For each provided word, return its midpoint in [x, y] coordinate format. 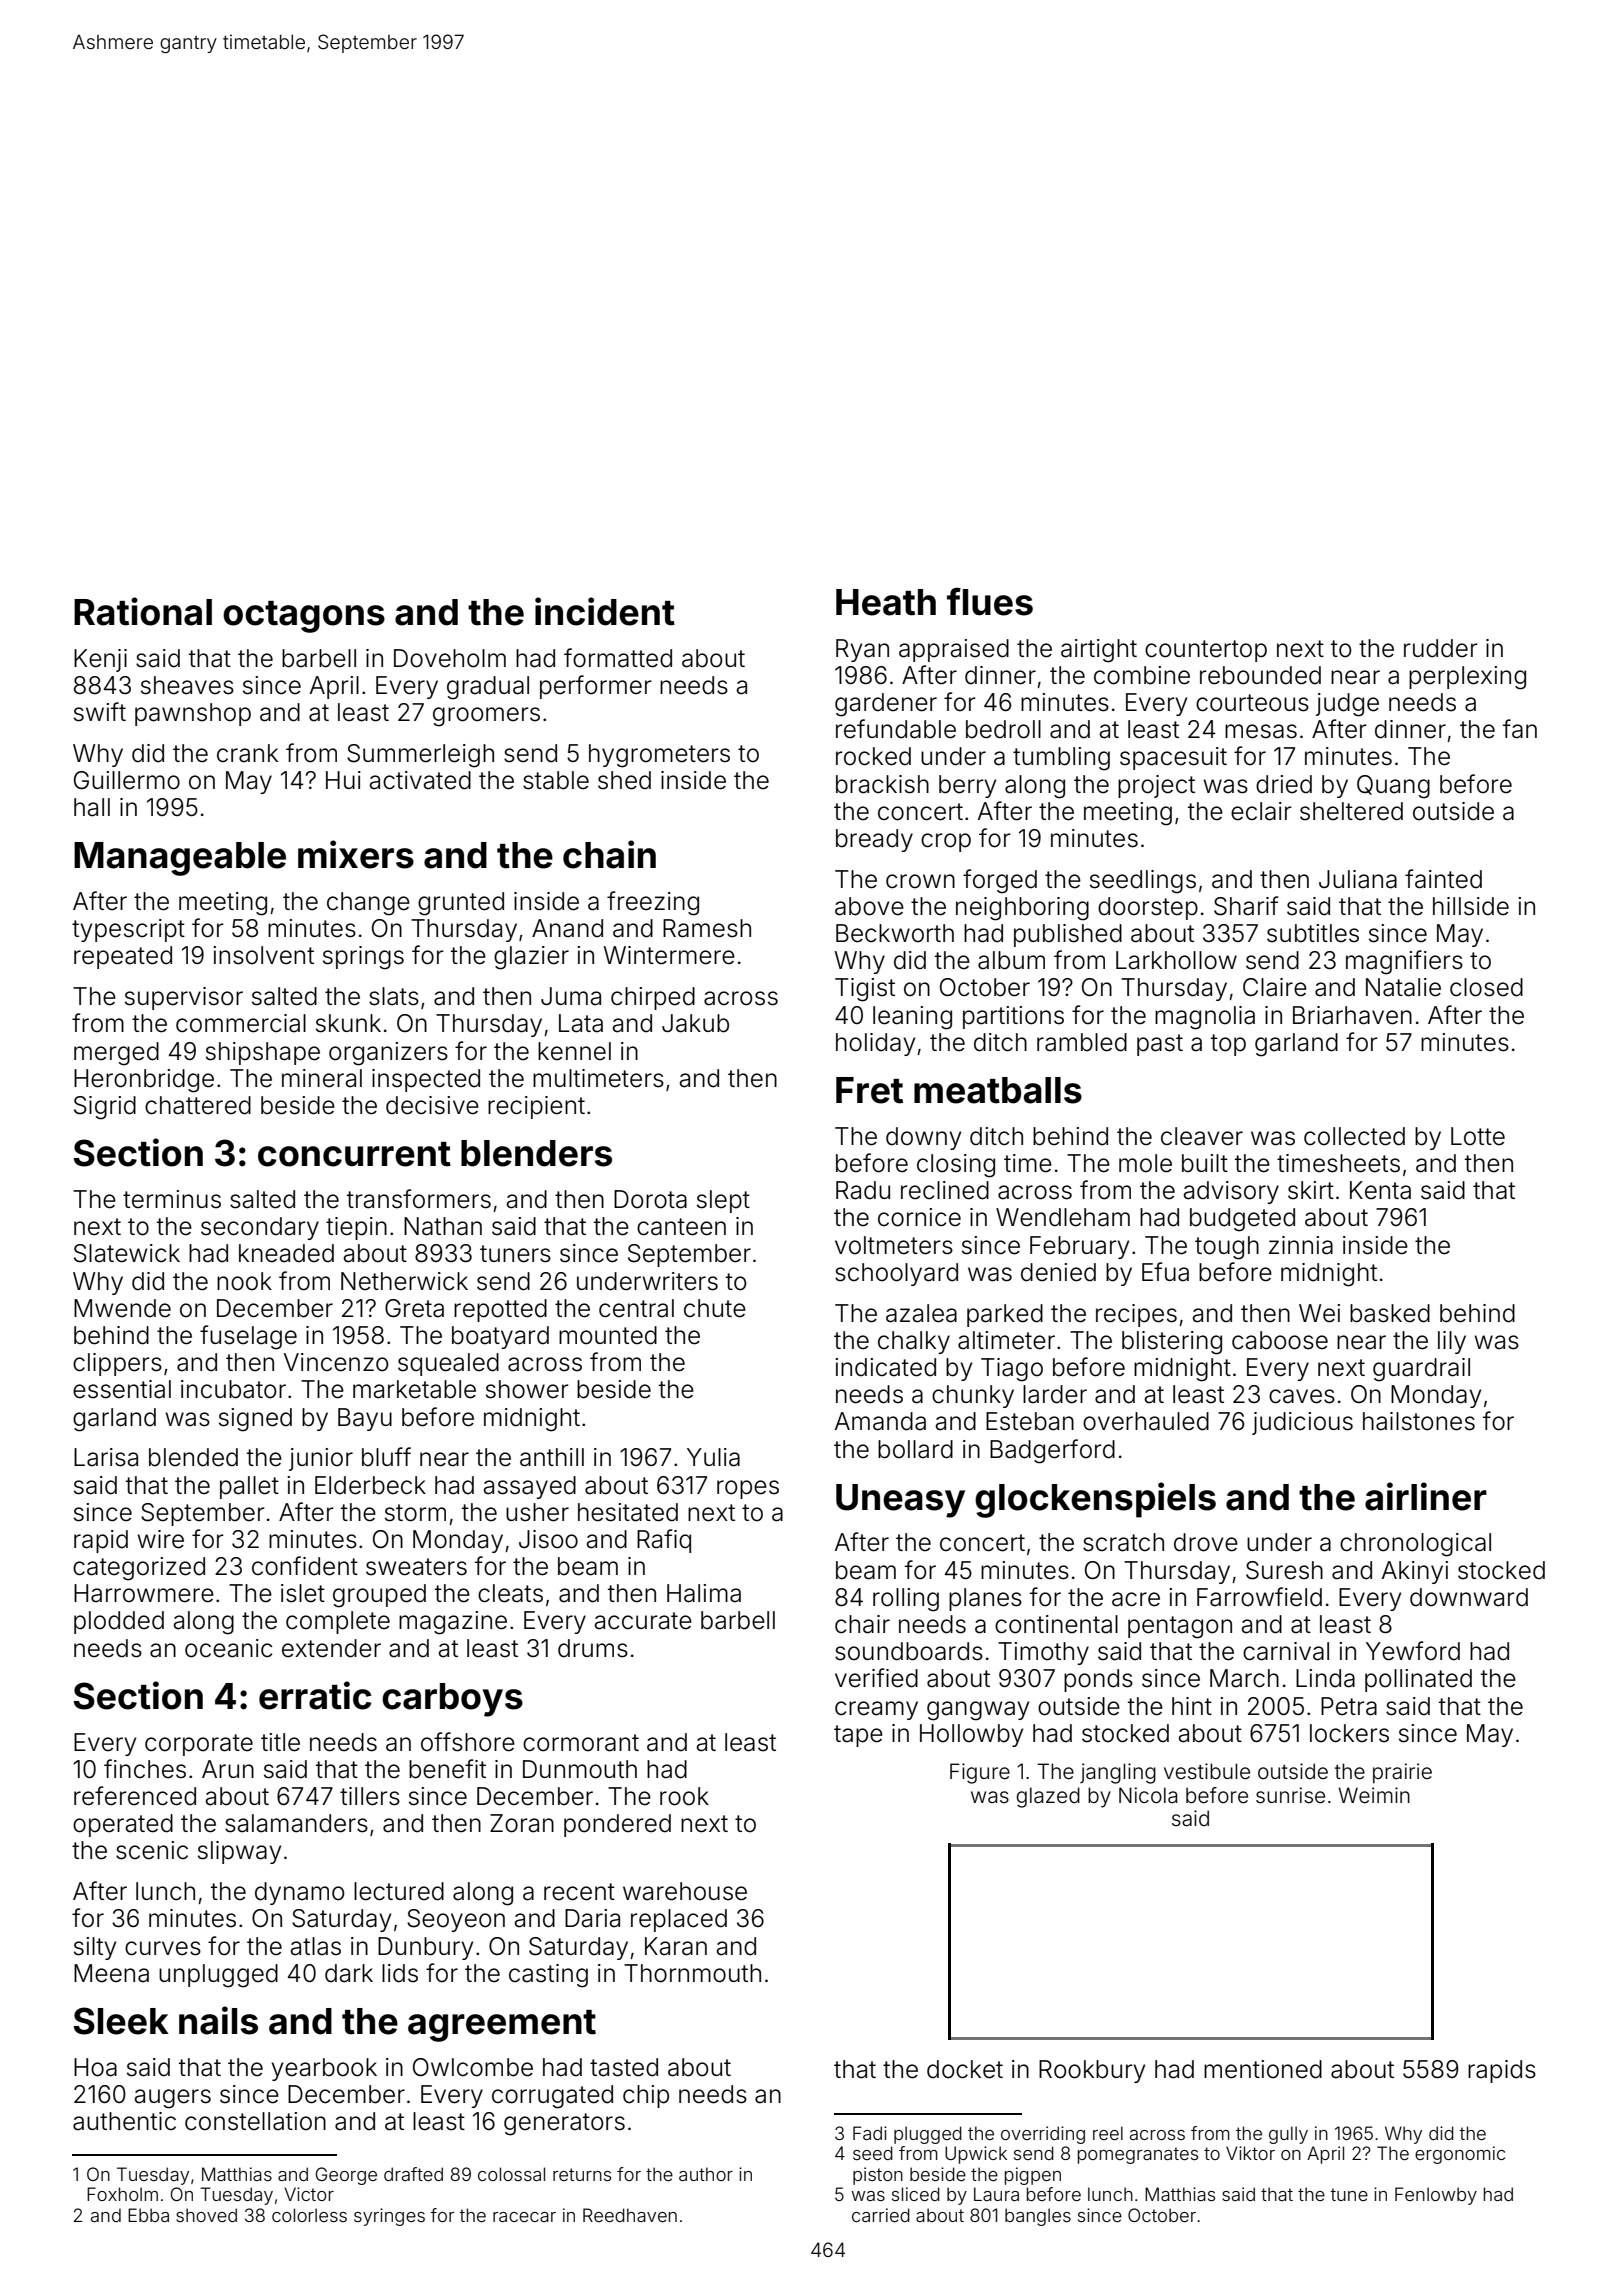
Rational [143, 611]
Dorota [650, 1199]
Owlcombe [473, 2067]
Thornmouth [692, 1973]
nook [244, 1281]
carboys [452, 1700]
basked [1390, 1313]
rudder [1441, 648]
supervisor [184, 998]
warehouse [685, 1891]
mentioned [1263, 2069]
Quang [1393, 787]
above [869, 906]
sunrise [1290, 1795]
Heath [886, 602]
